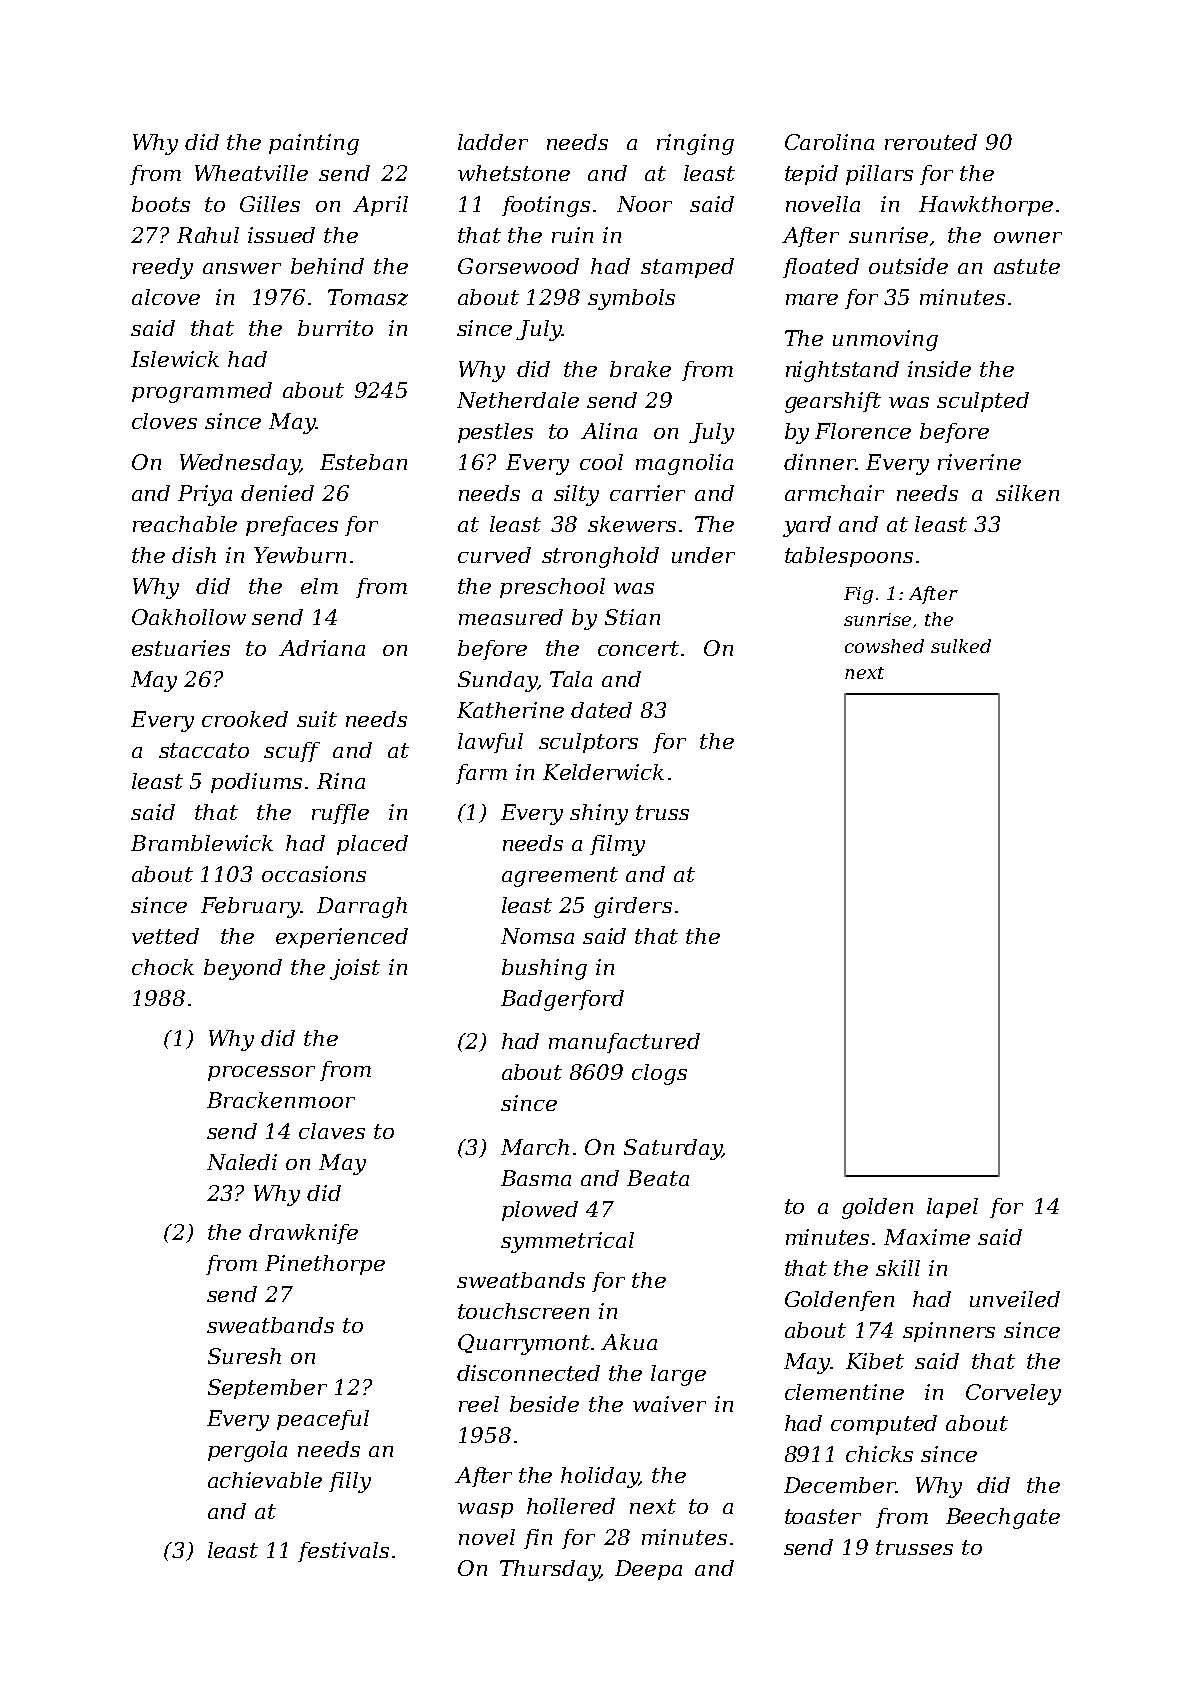 The image size is (1192, 1686). I want to click on manufactured, so click(624, 1043).
